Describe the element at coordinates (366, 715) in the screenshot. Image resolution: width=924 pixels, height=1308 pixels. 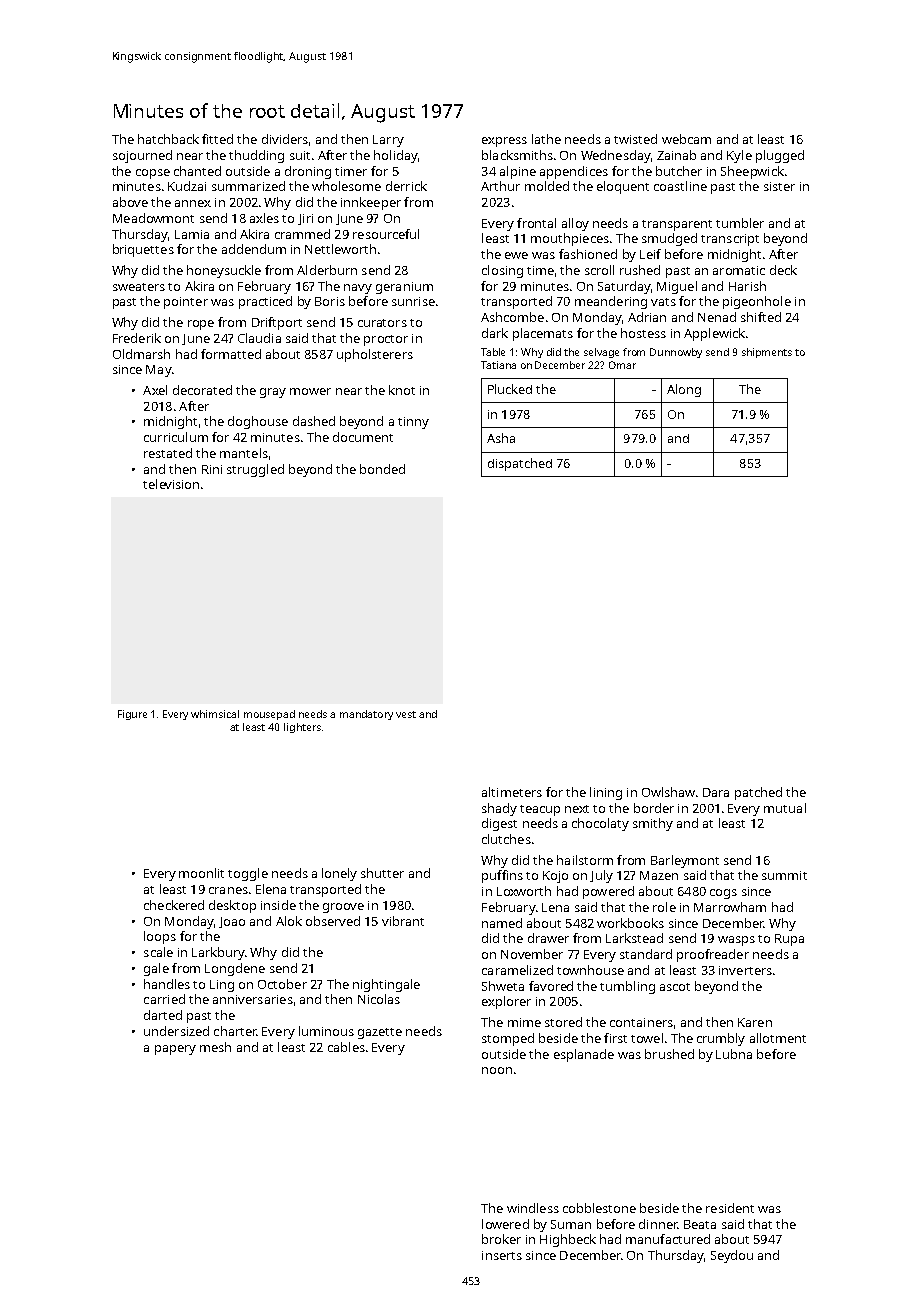
I see `mandatory` at that location.
